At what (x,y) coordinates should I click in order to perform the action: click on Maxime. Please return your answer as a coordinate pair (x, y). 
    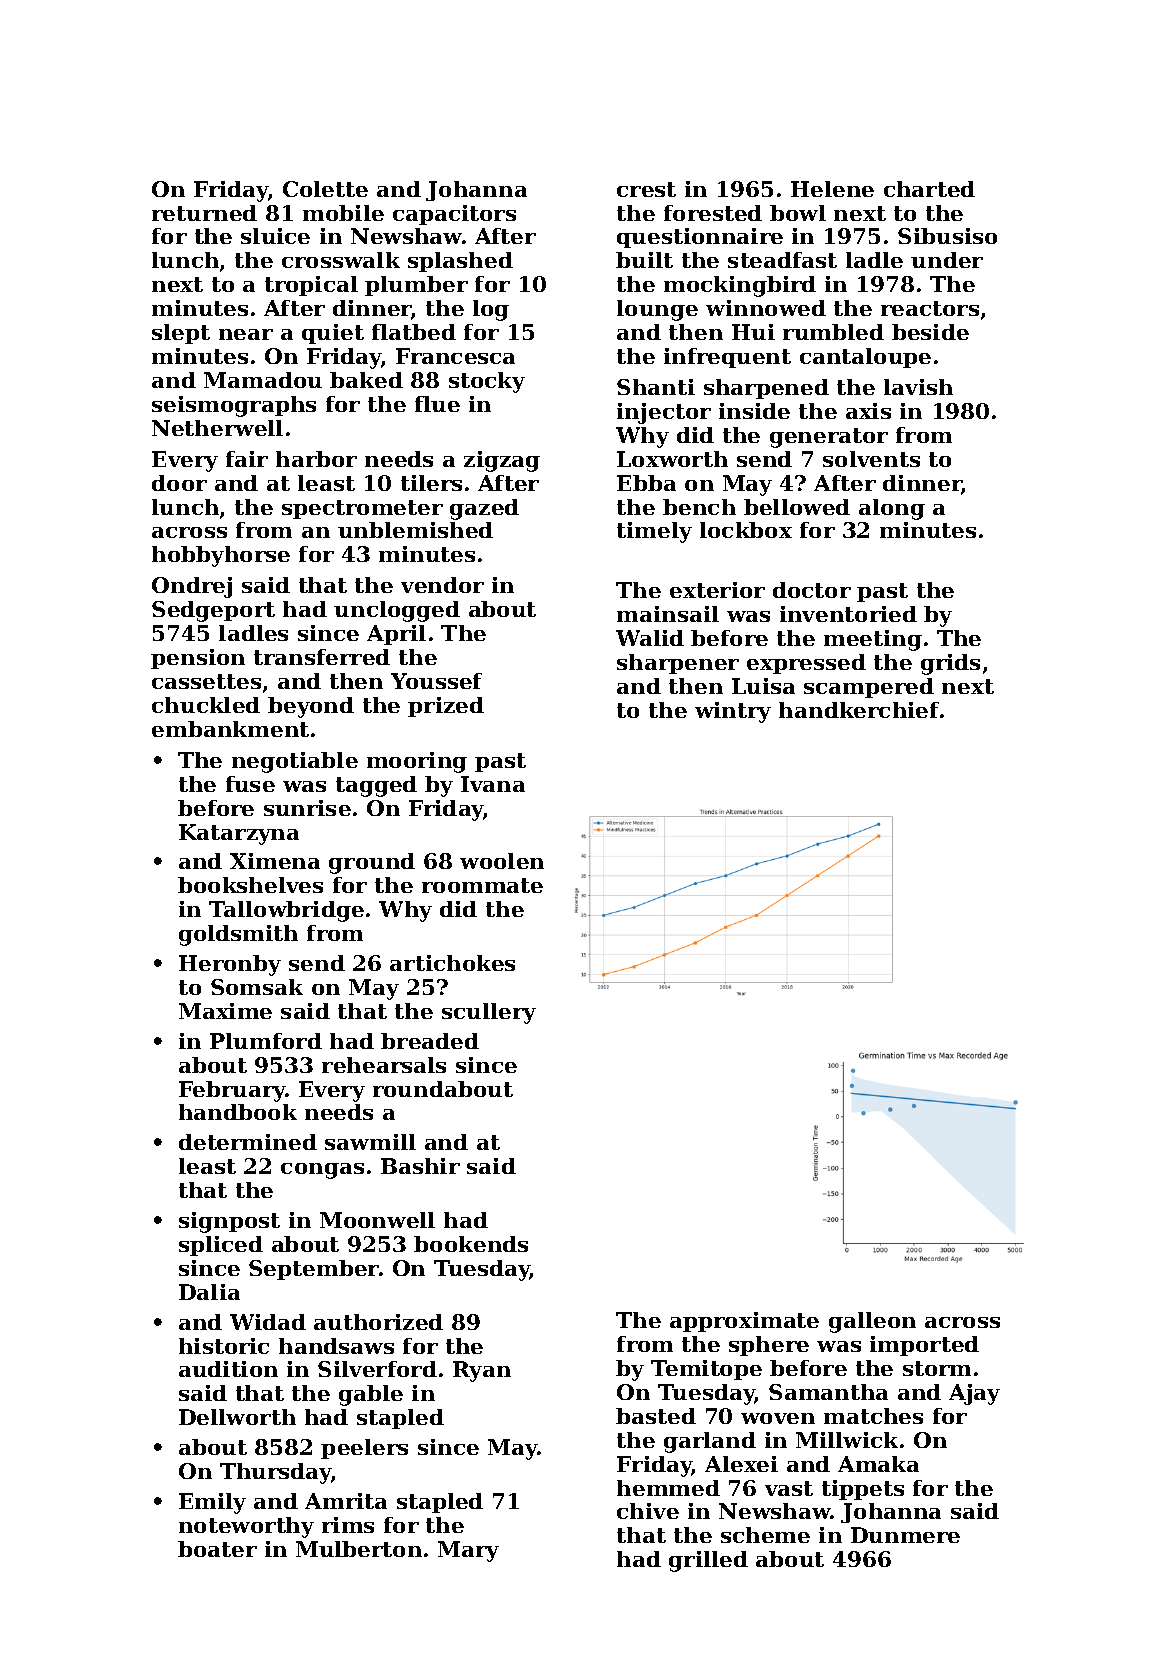
    Looking at the image, I should click on (225, 1011).
